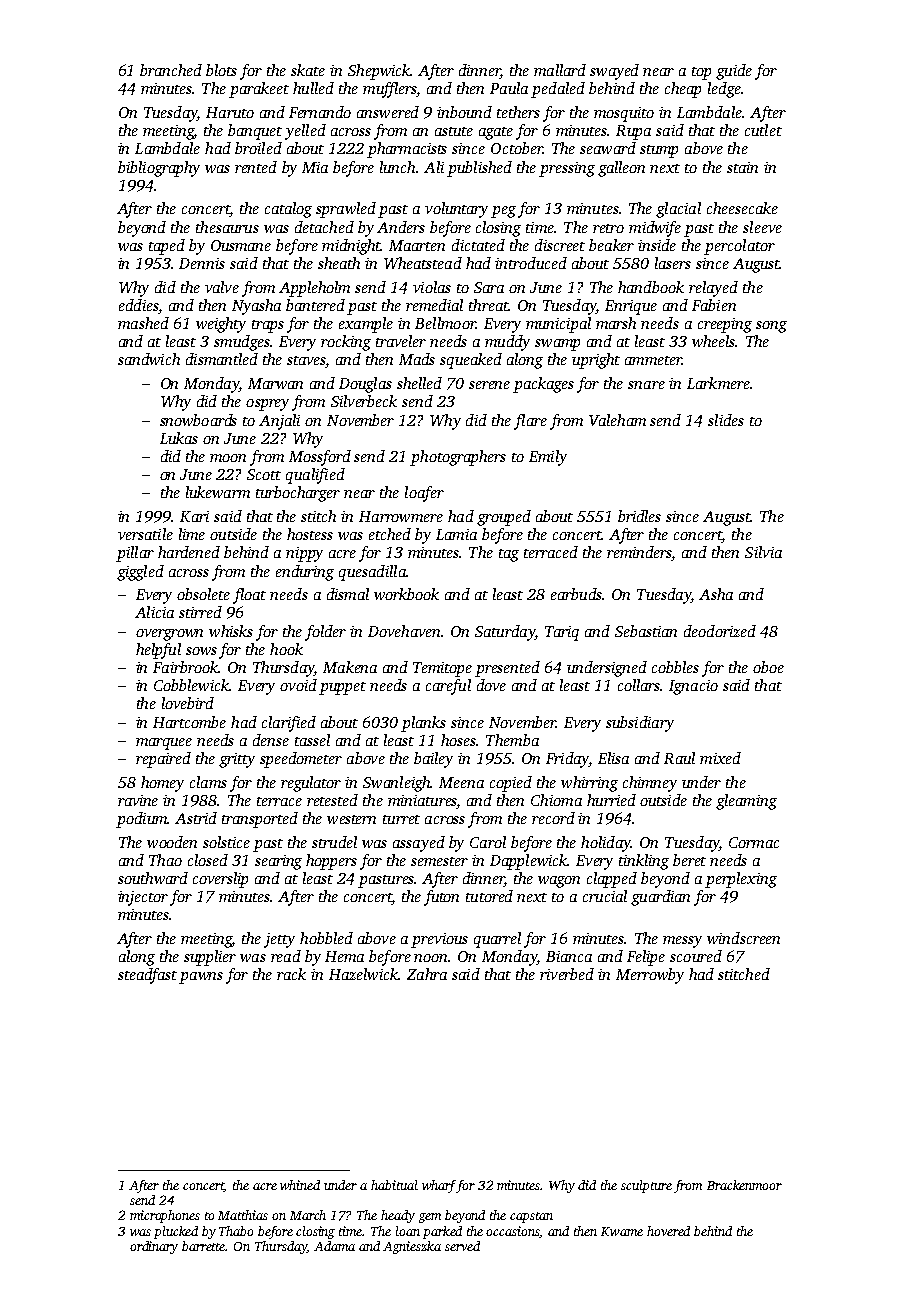 The image size is (908, 1316). I want to click on branched, so click(171, 70).
